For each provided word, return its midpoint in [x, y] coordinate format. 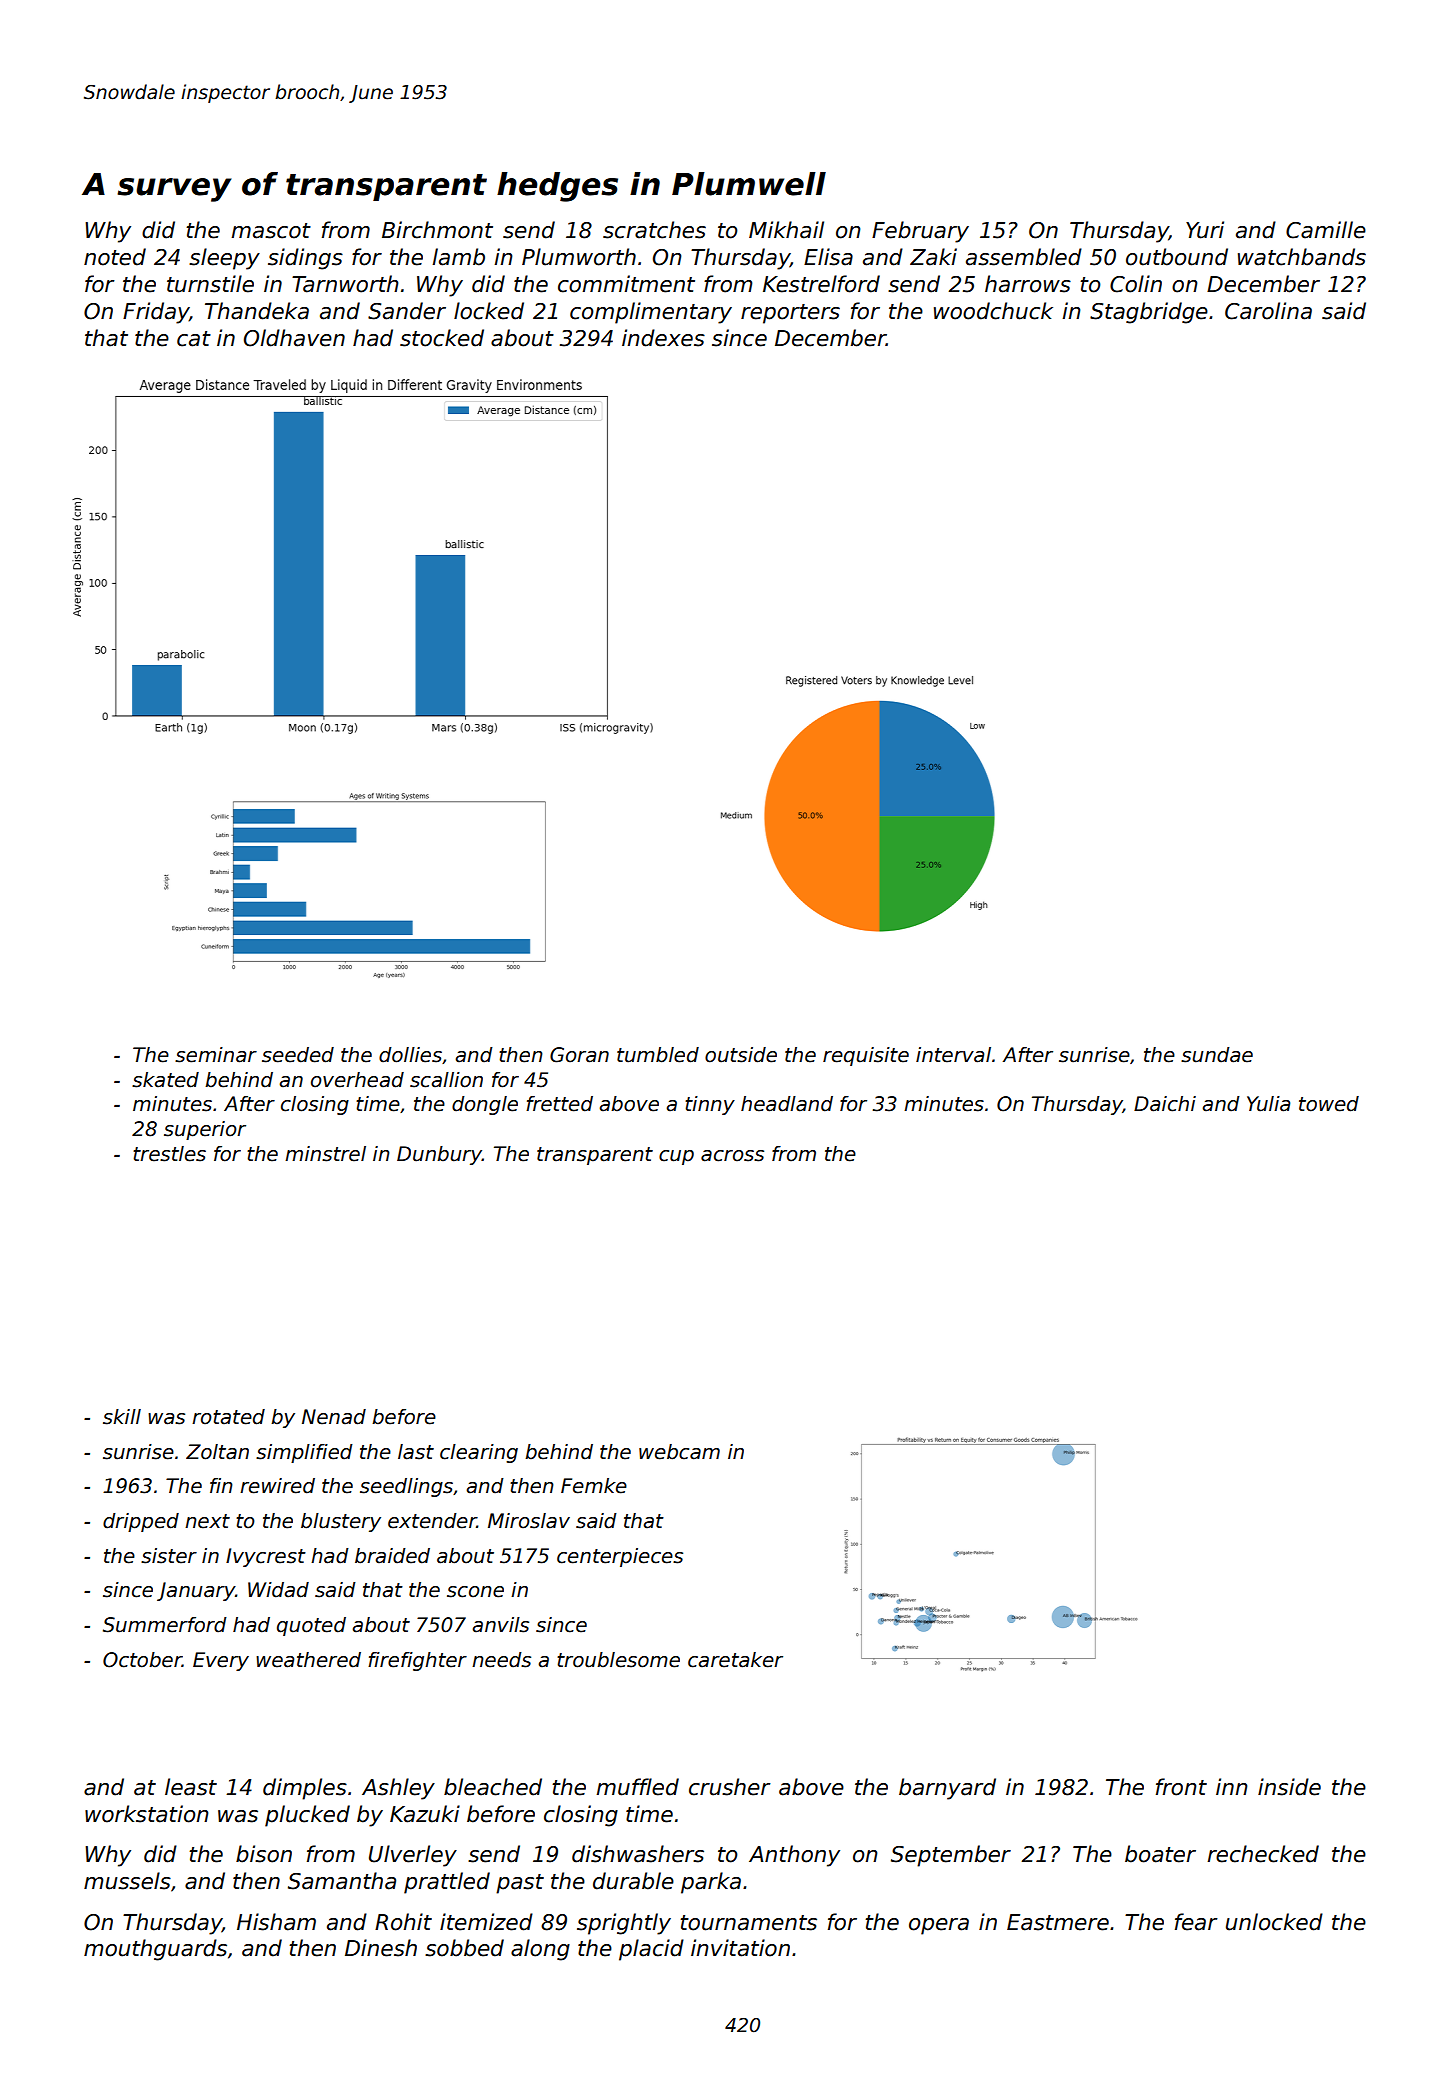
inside [1289, 1787]
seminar [216, 1055]
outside [741, 1055]
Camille [1326, 230]
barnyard [947, 1789]
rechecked [1263, 1854]
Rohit [403, 1922]
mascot [271, 231]
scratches [654, 230]
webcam [679, 1452]
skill [122, 1417]
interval [953, 1055]
